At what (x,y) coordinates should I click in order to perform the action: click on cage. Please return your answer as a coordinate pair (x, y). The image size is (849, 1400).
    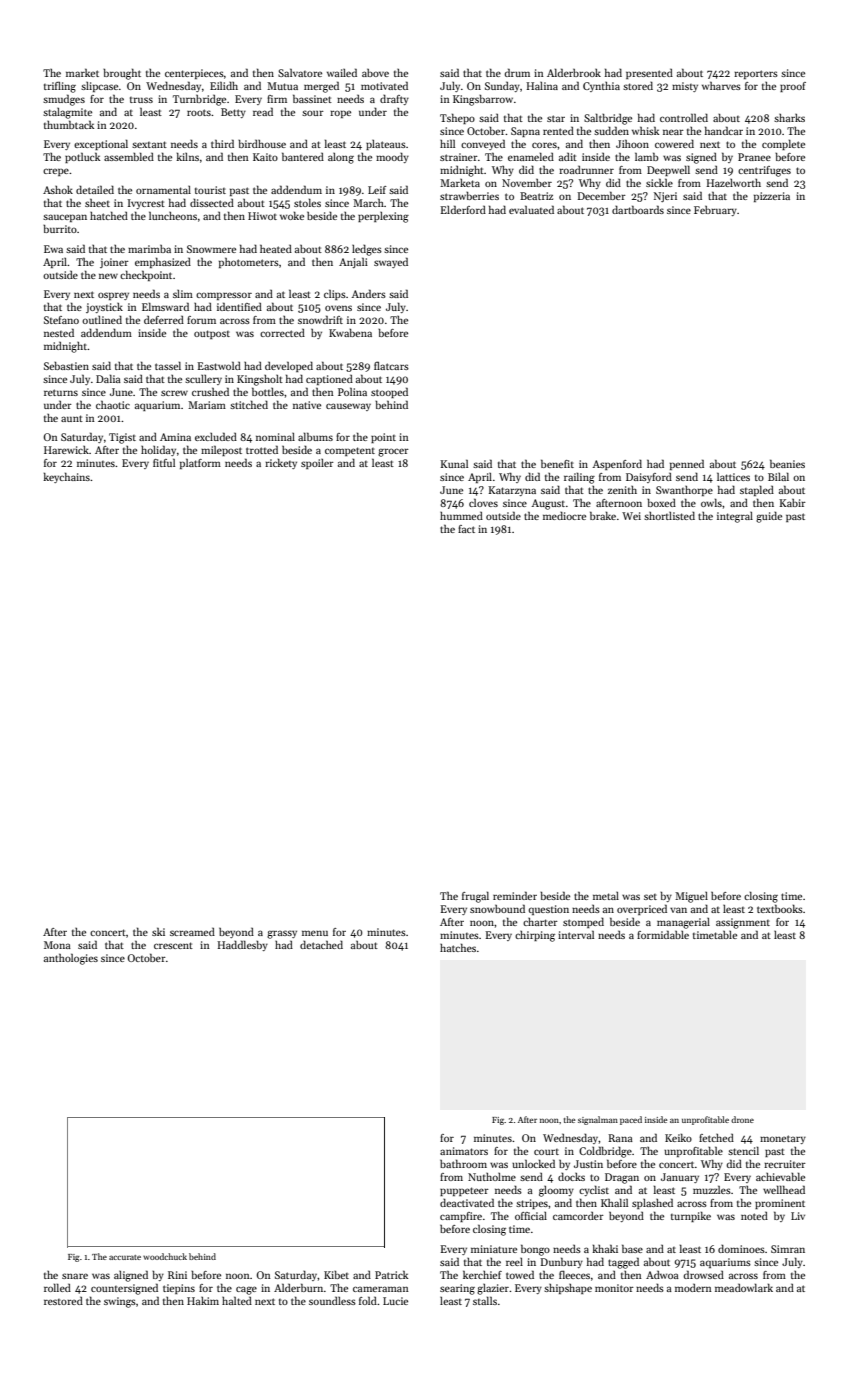
    Looking at the image, I should click on (246, 1290).
